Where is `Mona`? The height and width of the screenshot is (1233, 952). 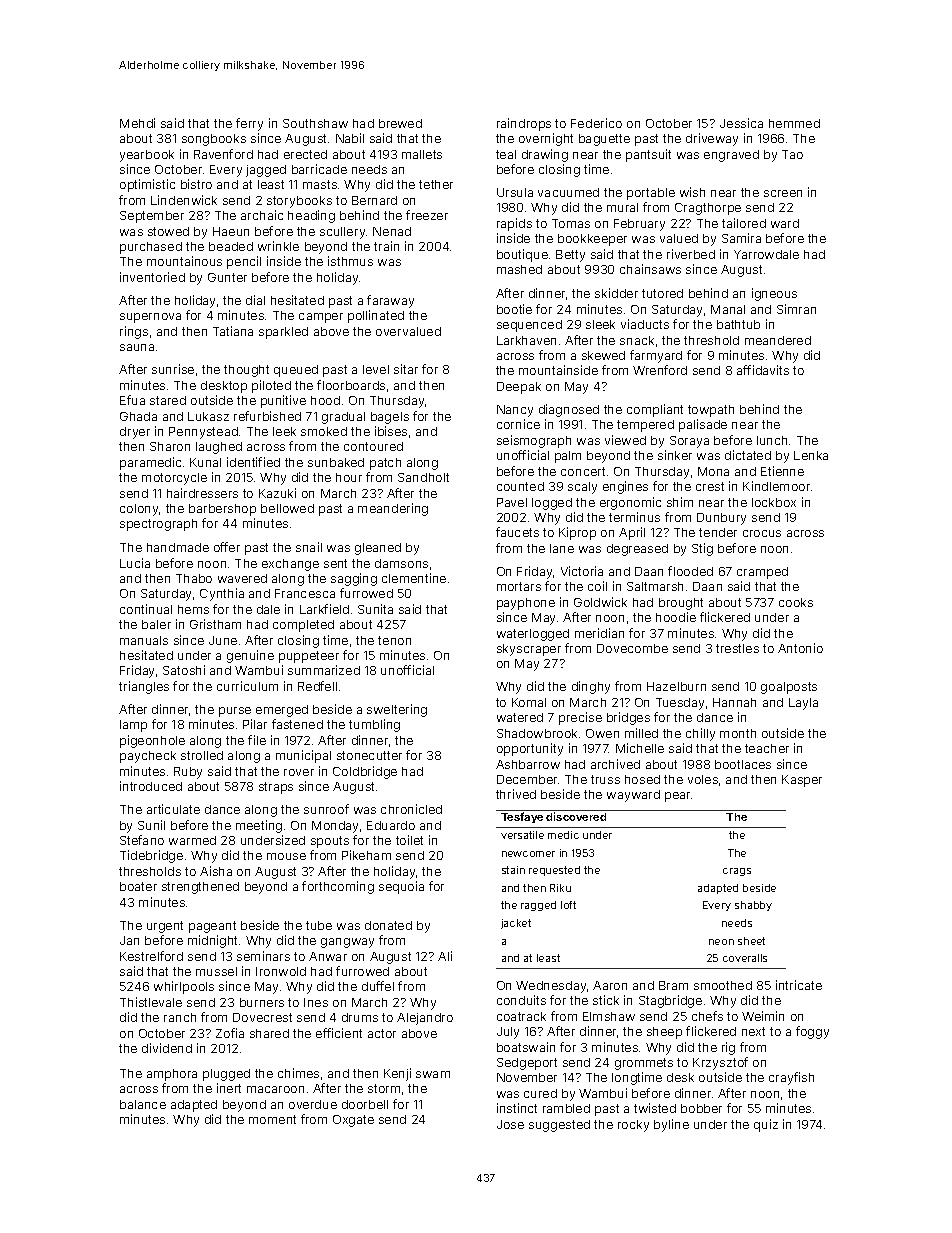 Mona is located at coordinates (713, 471).
